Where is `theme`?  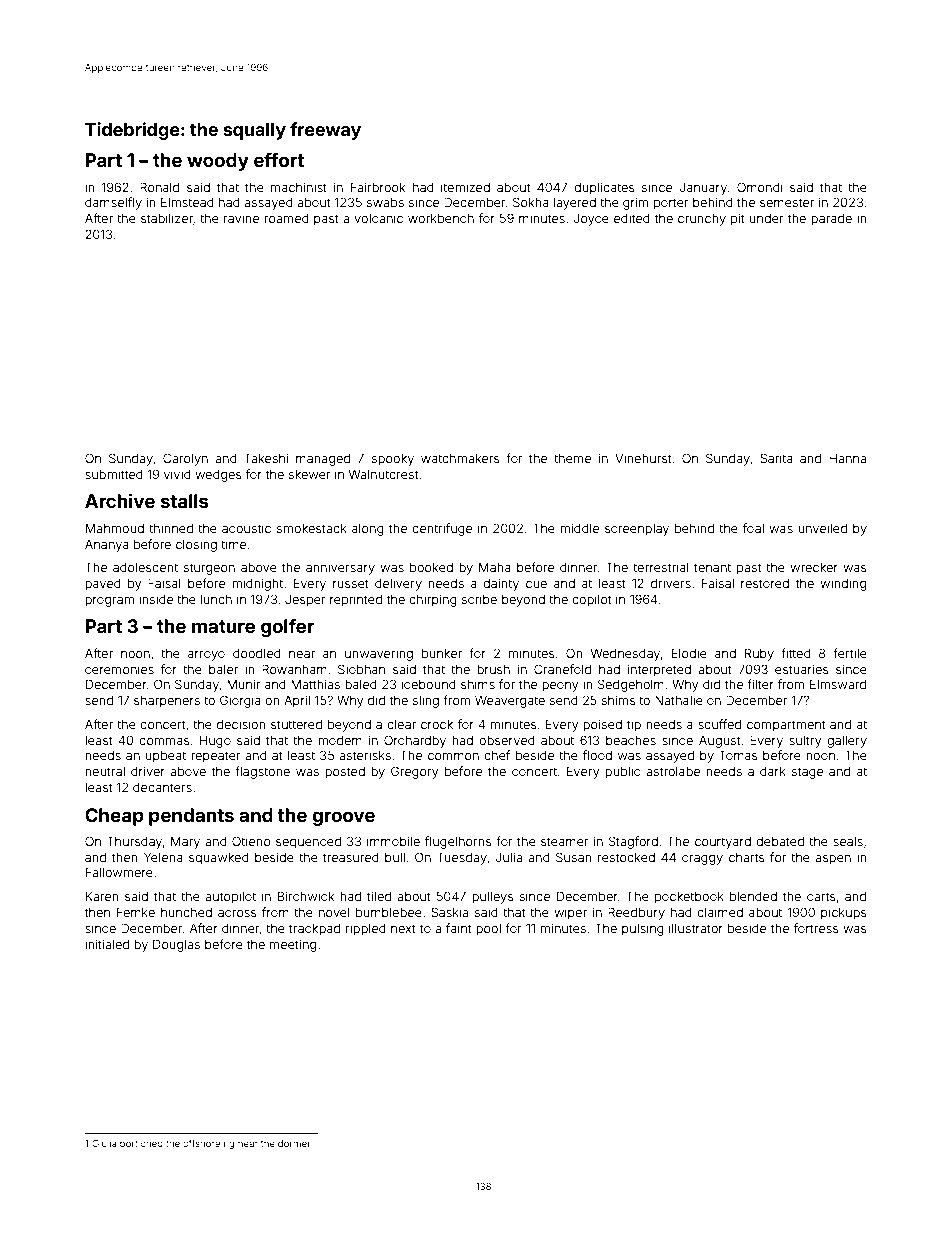 theme is located at coordinates (572, 458).
